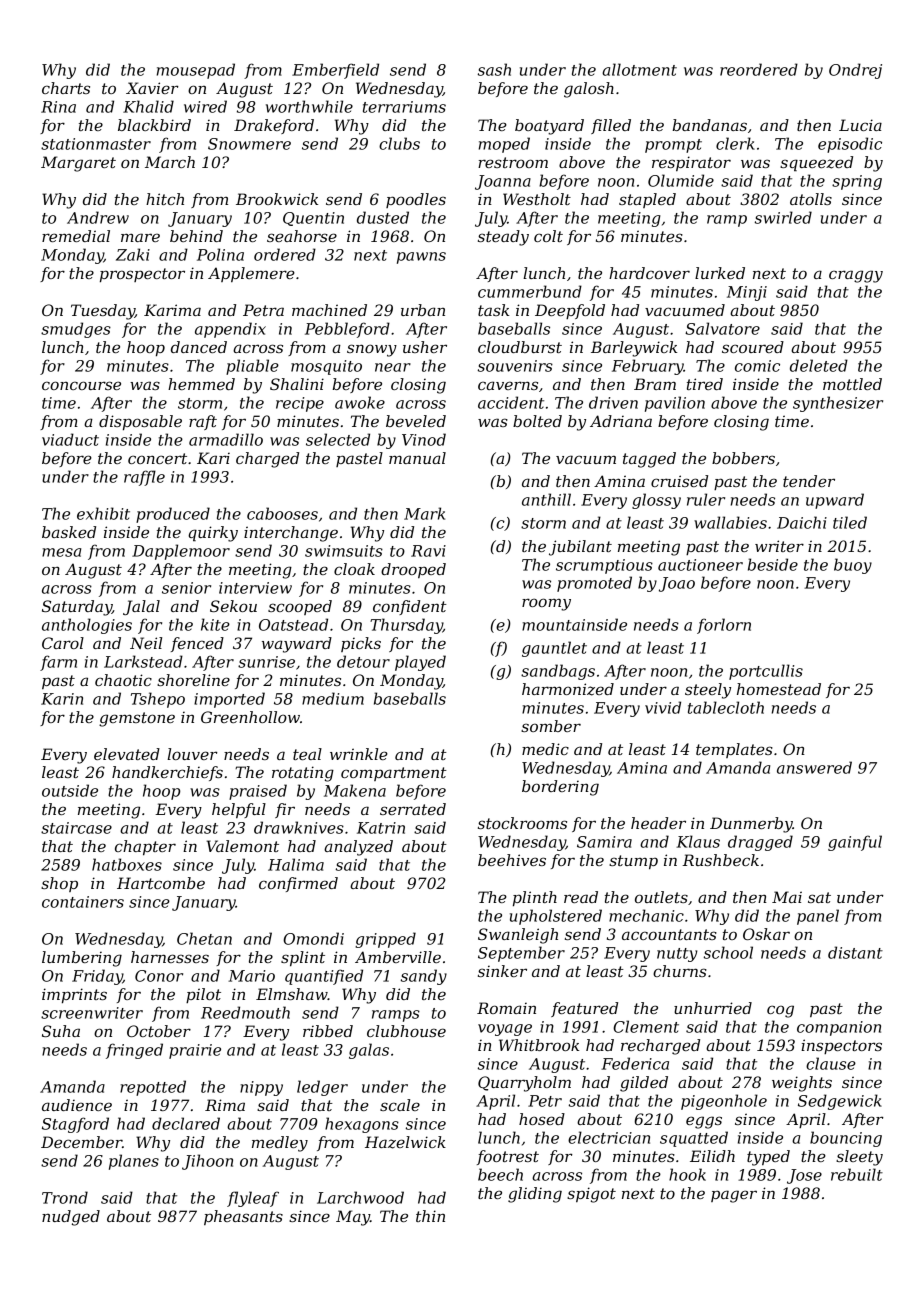 This page has width=924, height=1308. What do you see at coordinates (494, 69) in the page?
I see `sash` at bounding box center [494, 69].
